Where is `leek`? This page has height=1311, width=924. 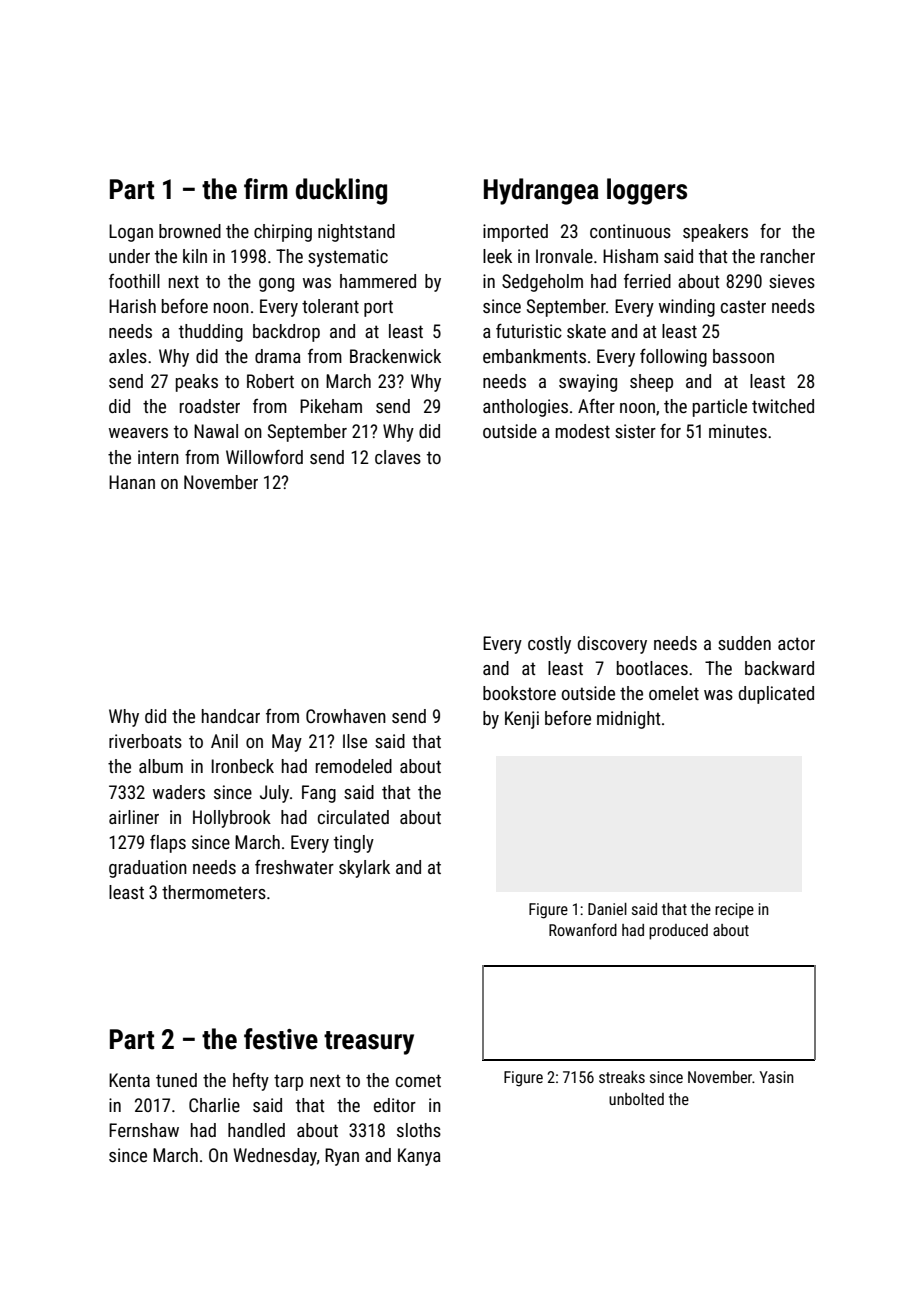
leek is located at coordinates (497, 256).
